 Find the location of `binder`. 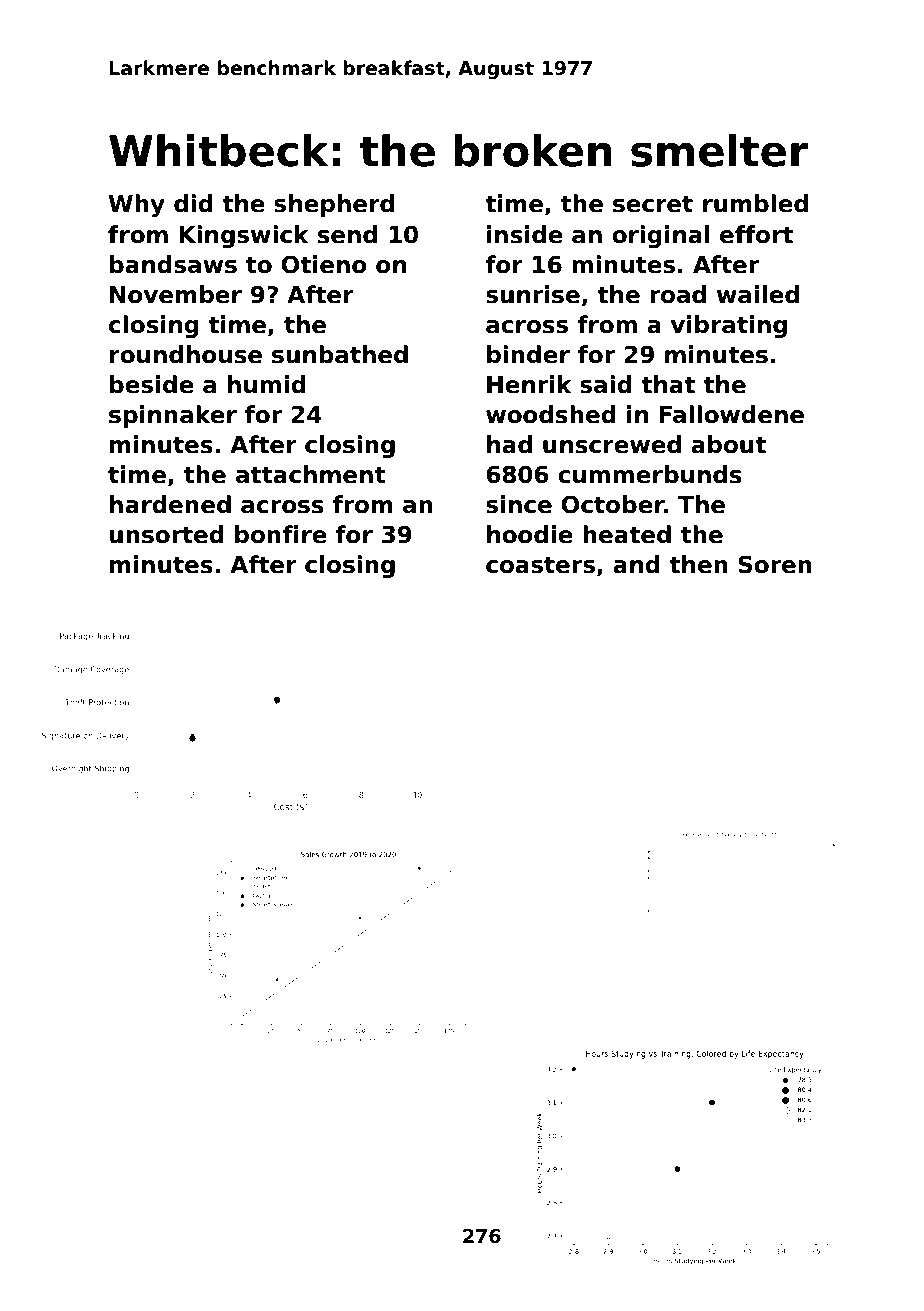

binder is located at coordinates (528, 354).
